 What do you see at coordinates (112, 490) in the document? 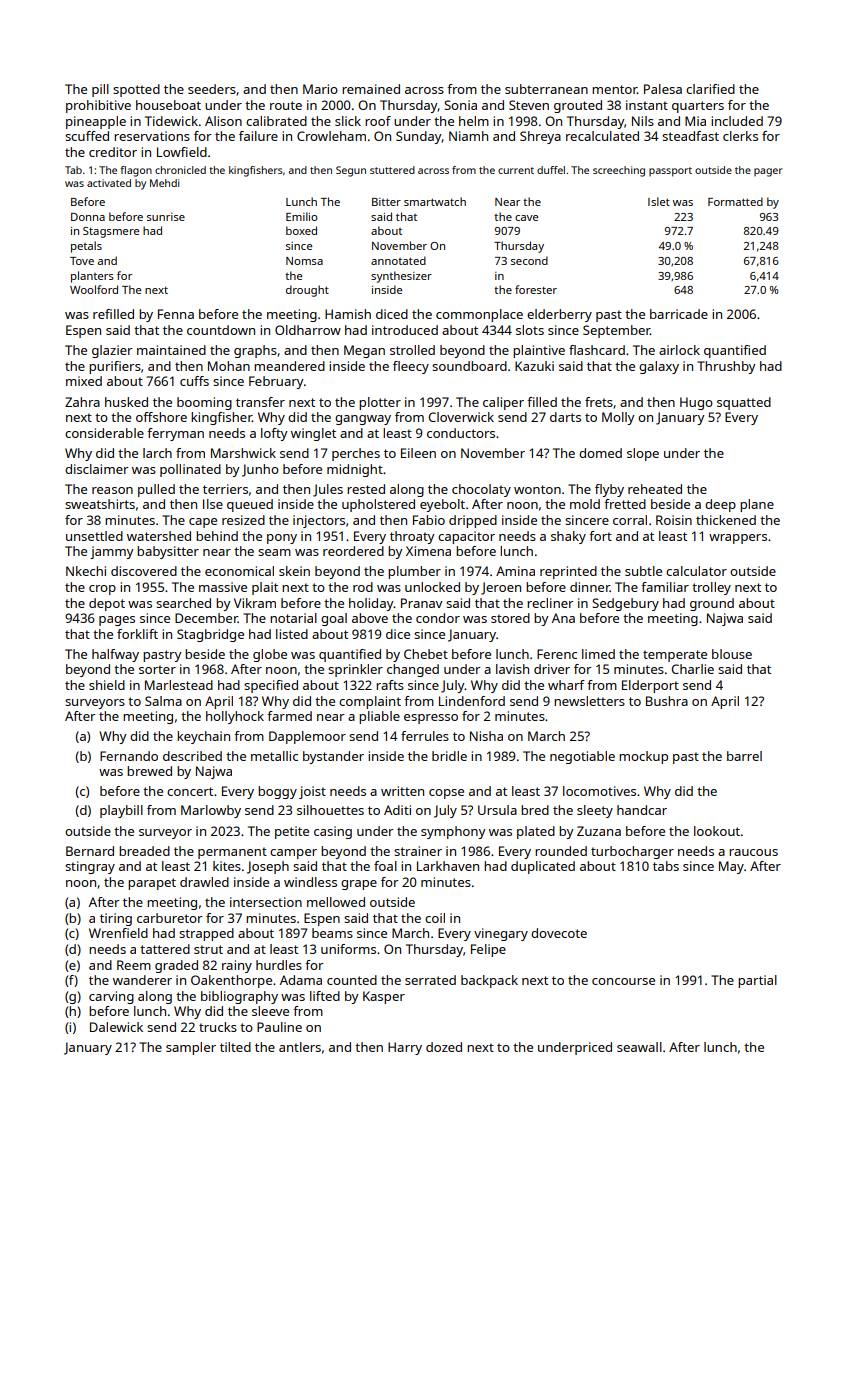
I see `reason` at bounding box center [112, 490].
